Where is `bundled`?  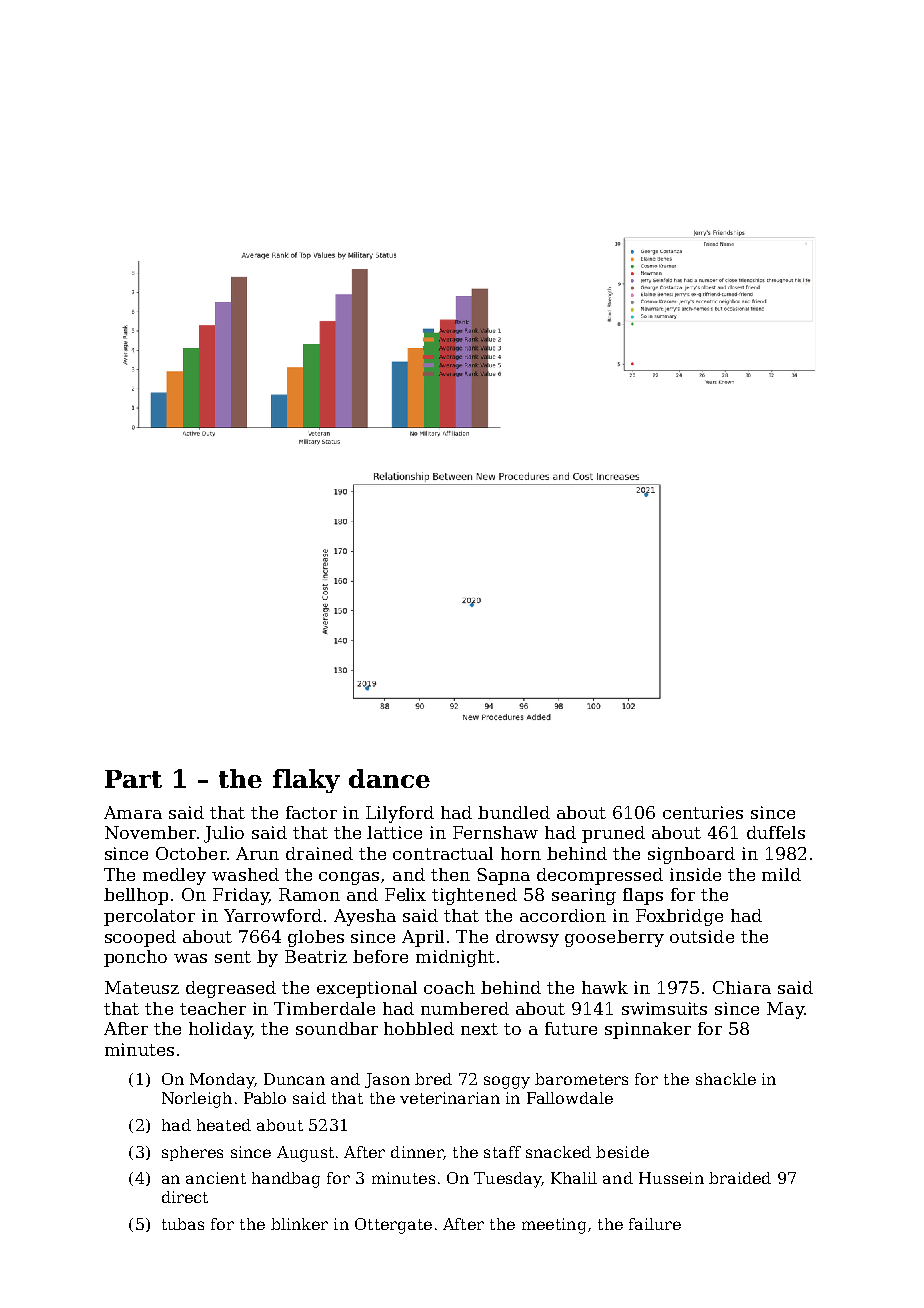
bundled is located at coordinates (514, 812).
